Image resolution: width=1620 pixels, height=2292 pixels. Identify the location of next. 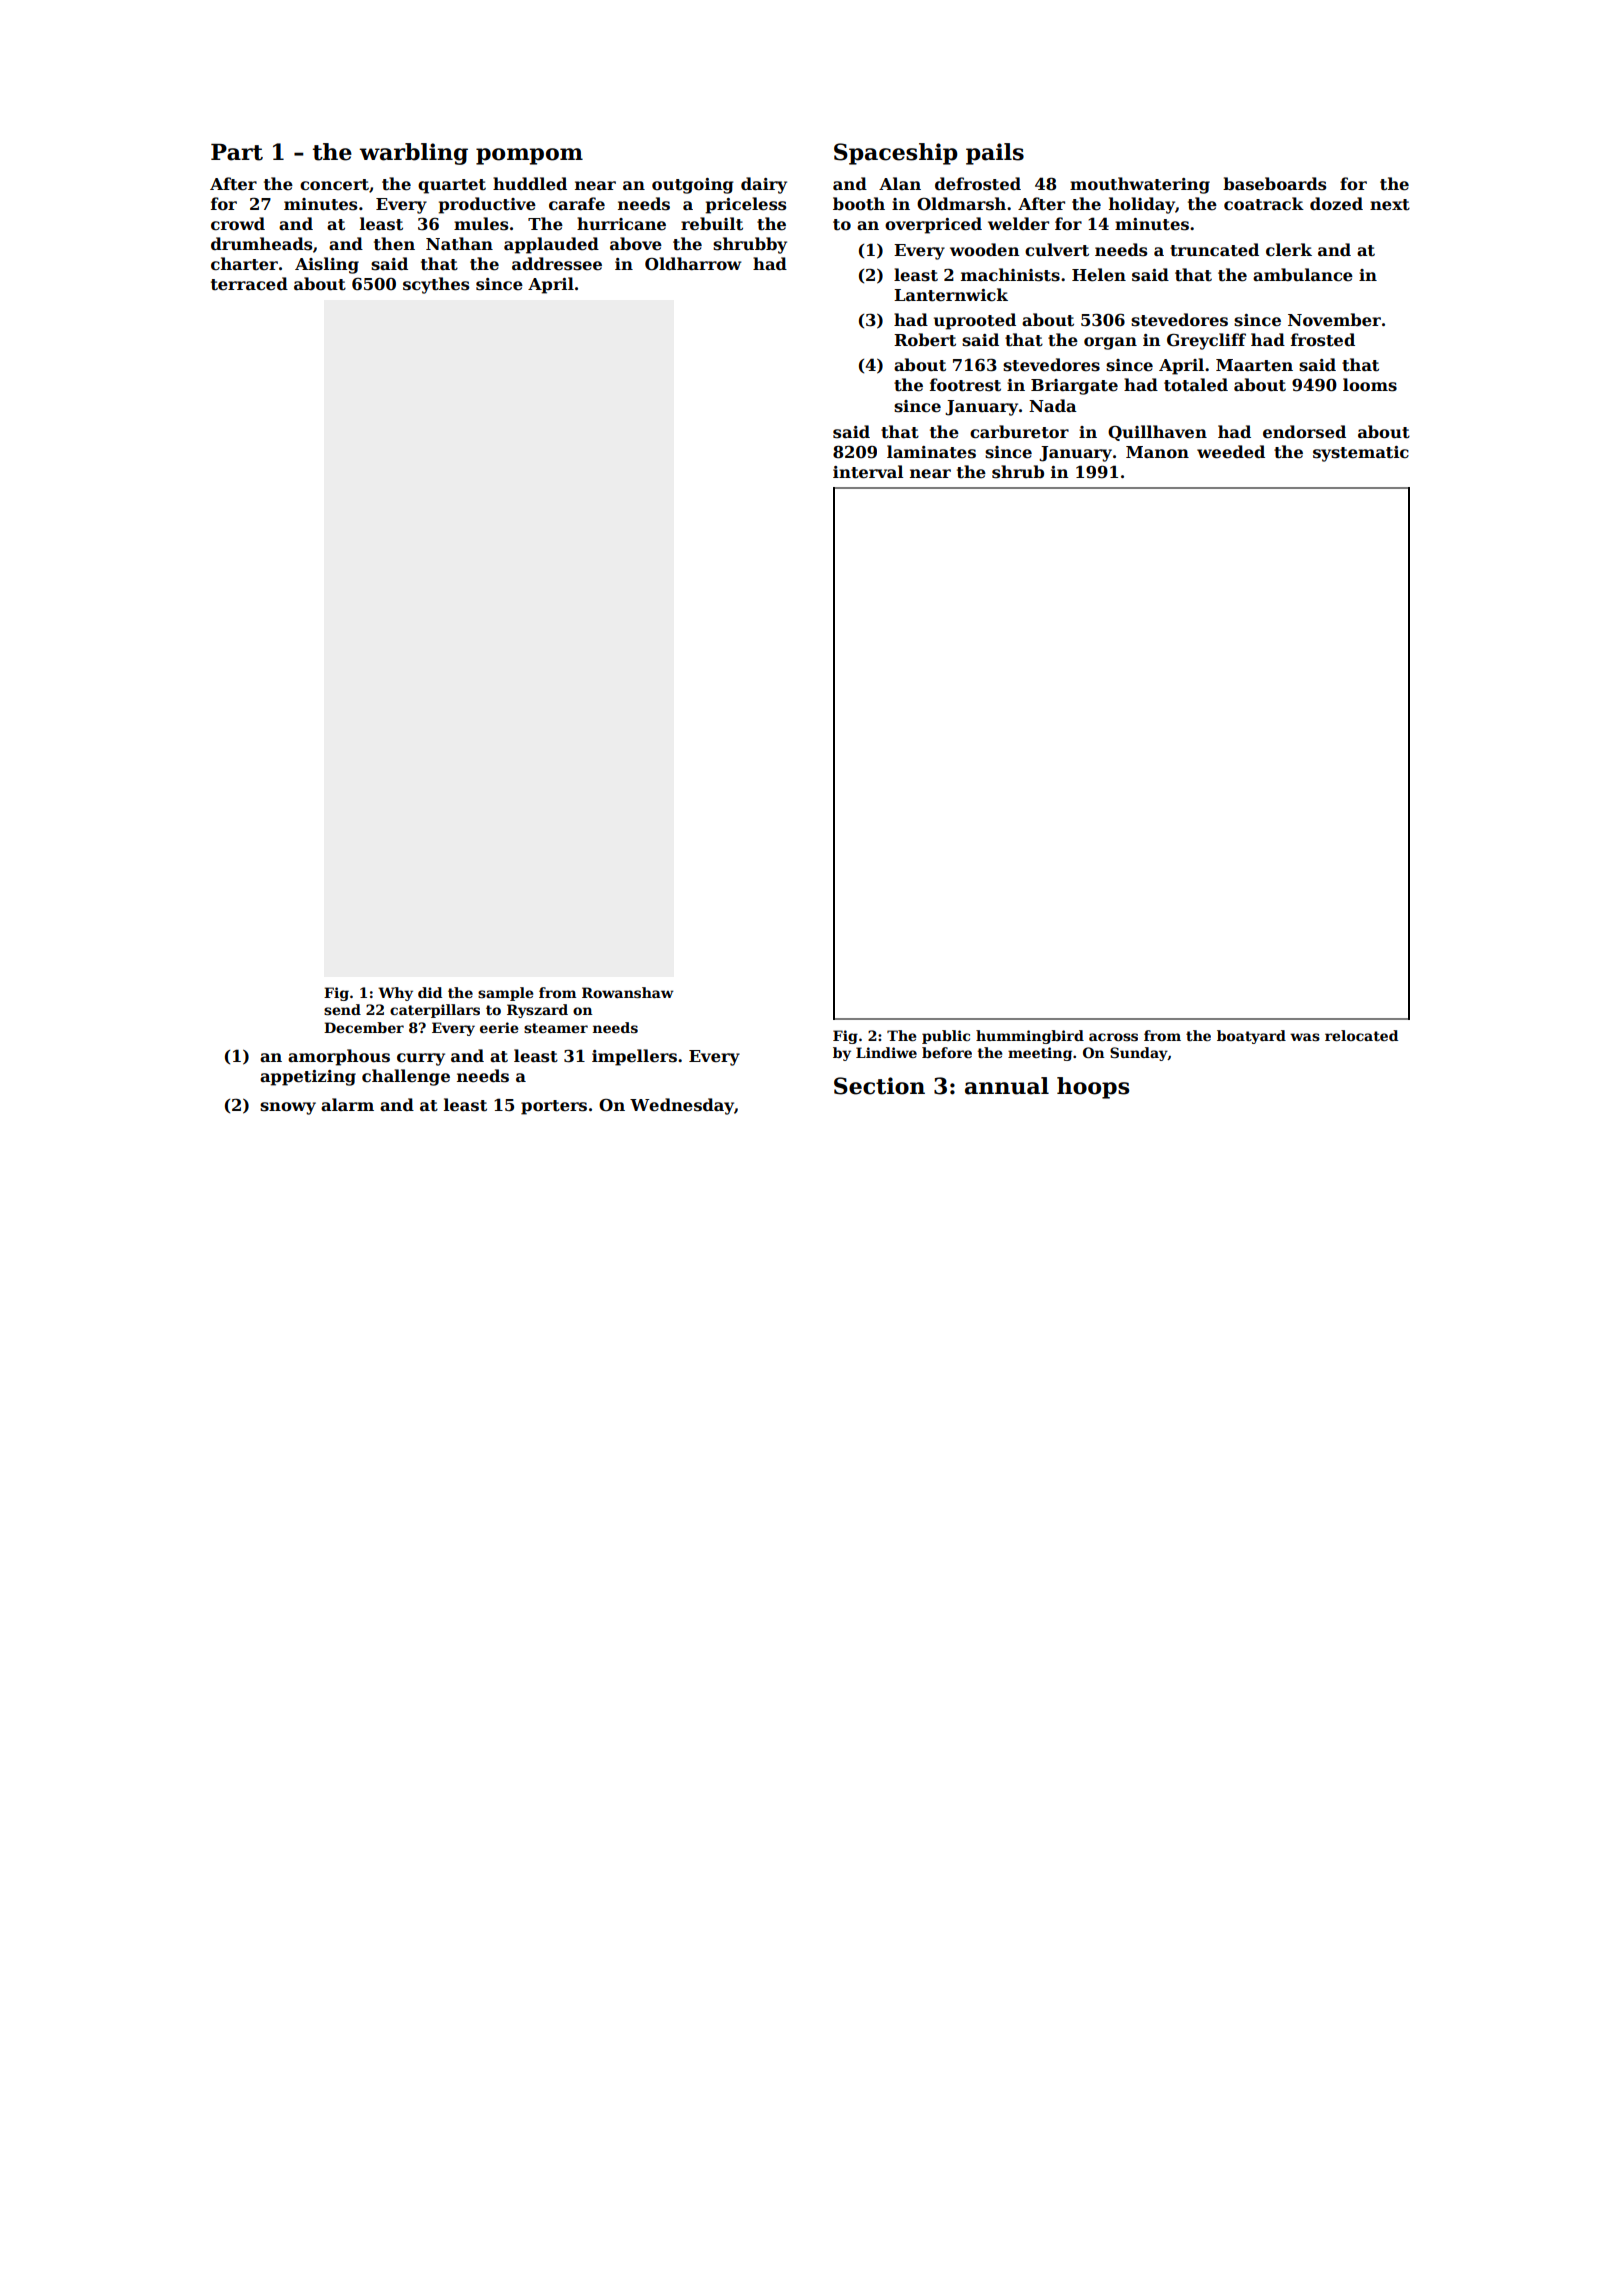
(1390, 205).
